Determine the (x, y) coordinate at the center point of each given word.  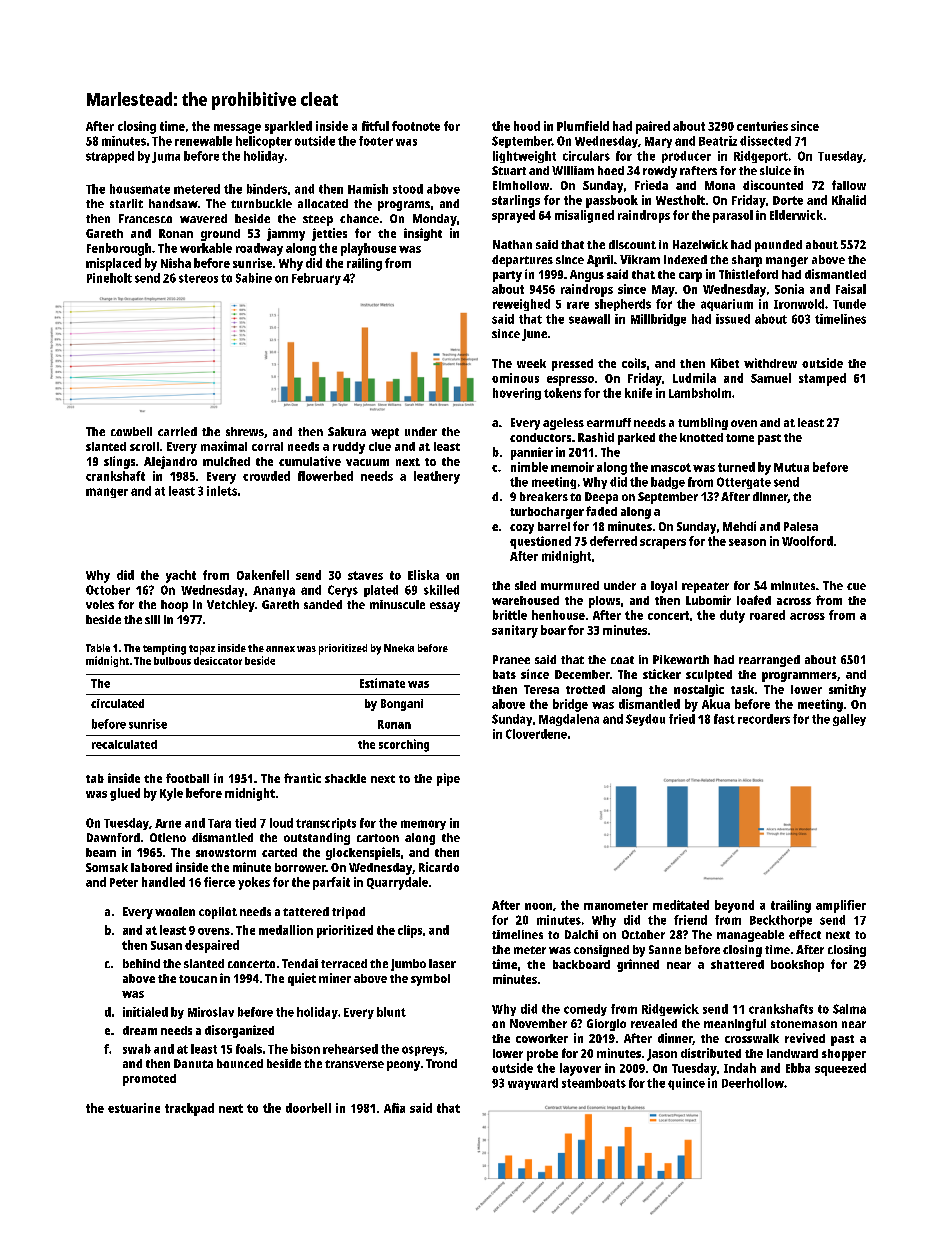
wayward (533, 1084)
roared (767, 615)
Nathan (512, 244)
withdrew (770, 363)
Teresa (541, 689)
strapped (110, 157)
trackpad (189, 1109)
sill (152, 619)
